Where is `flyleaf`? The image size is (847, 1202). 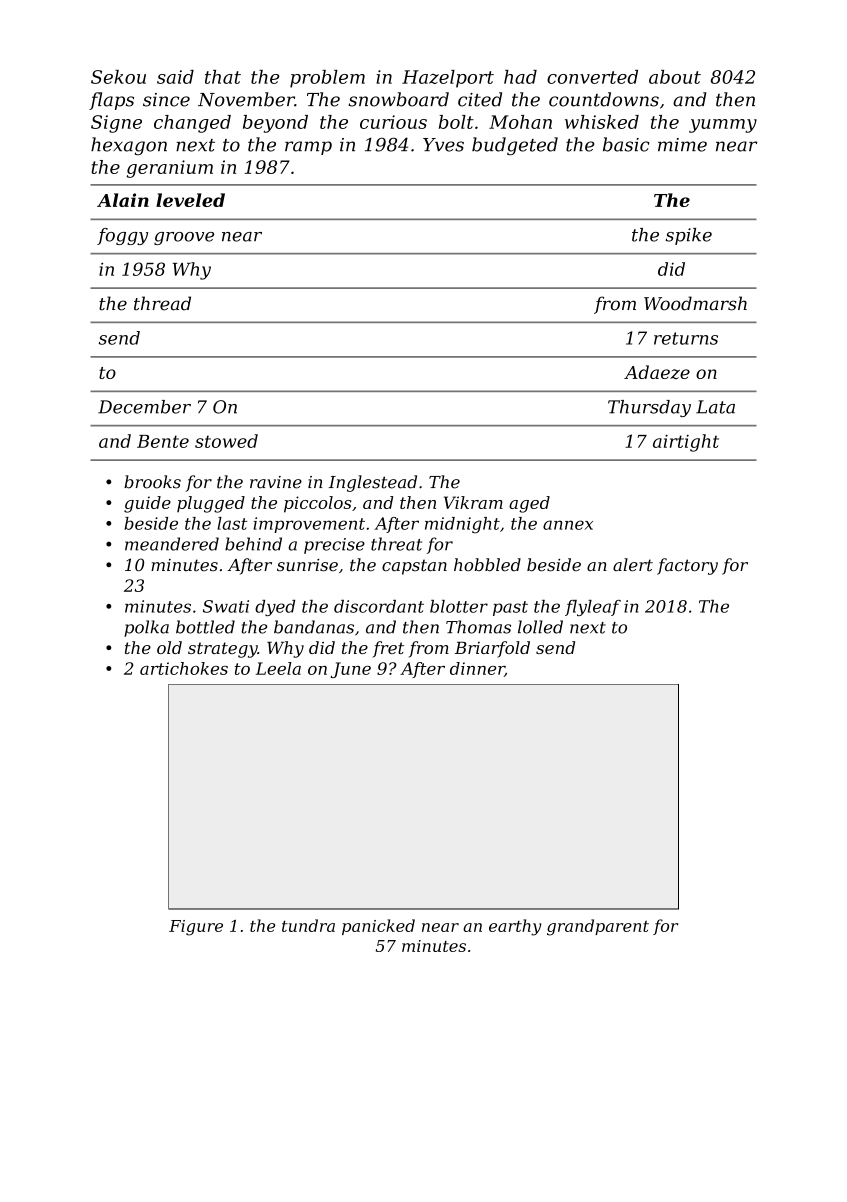
flyleaf is located at coordinates (593, 608).
